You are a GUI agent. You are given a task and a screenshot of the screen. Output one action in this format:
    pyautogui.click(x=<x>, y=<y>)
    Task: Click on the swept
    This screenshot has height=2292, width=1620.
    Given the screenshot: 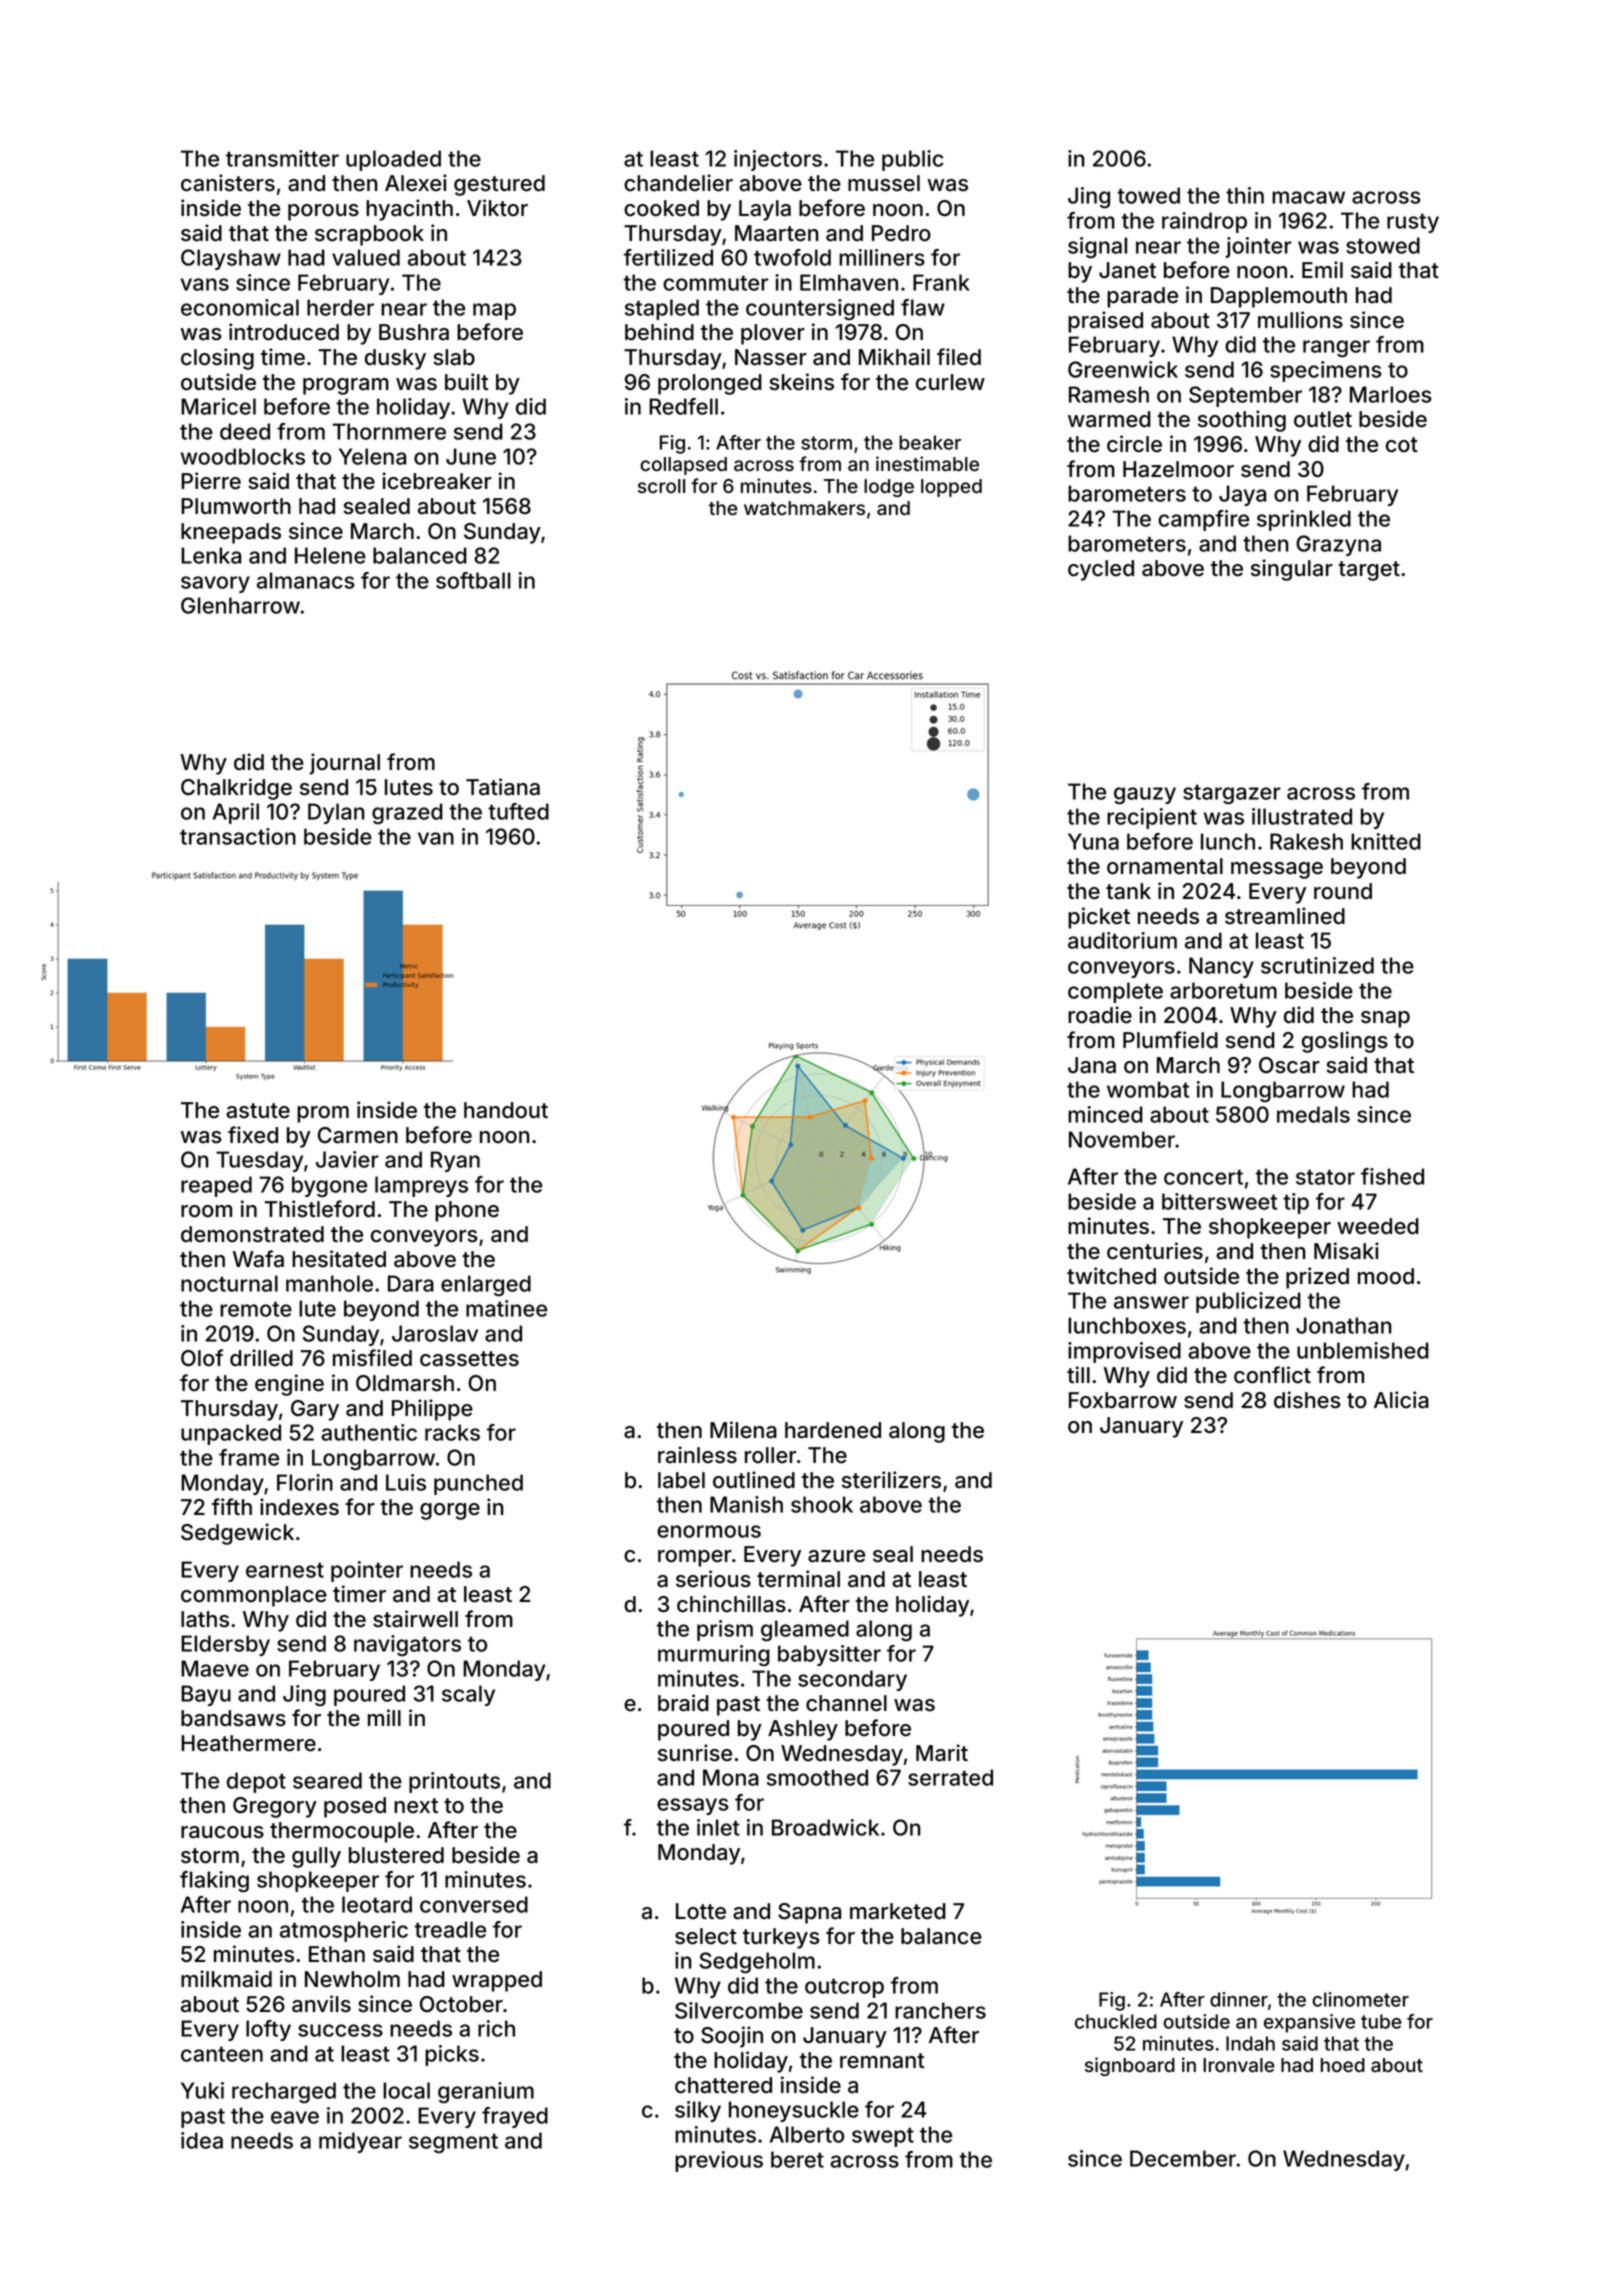 What is the action you would take?
    pyautogui.click(x=883, y=2137)
